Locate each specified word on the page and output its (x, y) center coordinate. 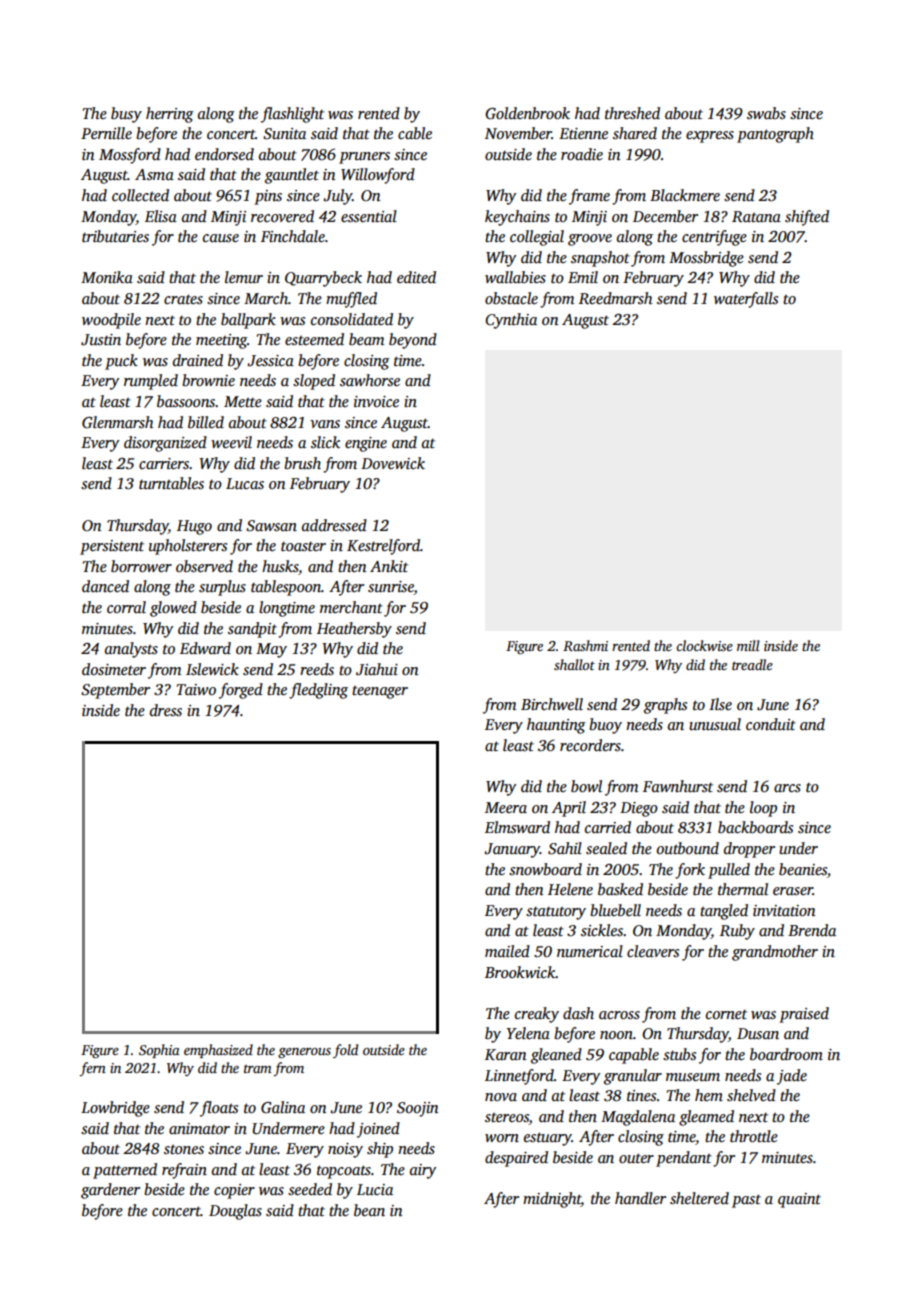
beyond (413, 341)
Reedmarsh (615, 298)
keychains (517, 218)
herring (170, 115)
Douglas (235, 1212)
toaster (303, 546)
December (665, 216)
